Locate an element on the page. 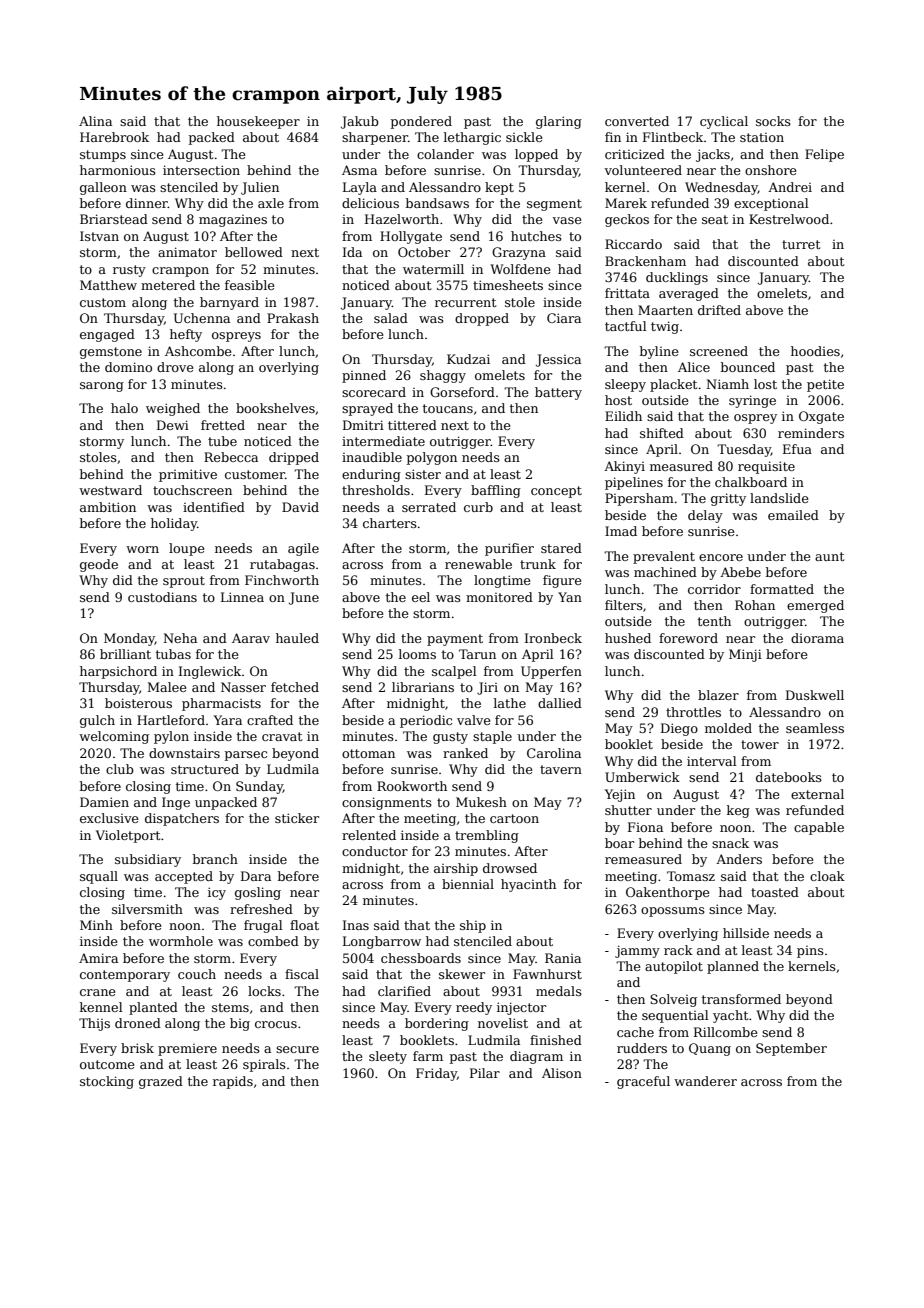 This image has height=1308, width=924. polygon is located at coordinates (432, 458).
